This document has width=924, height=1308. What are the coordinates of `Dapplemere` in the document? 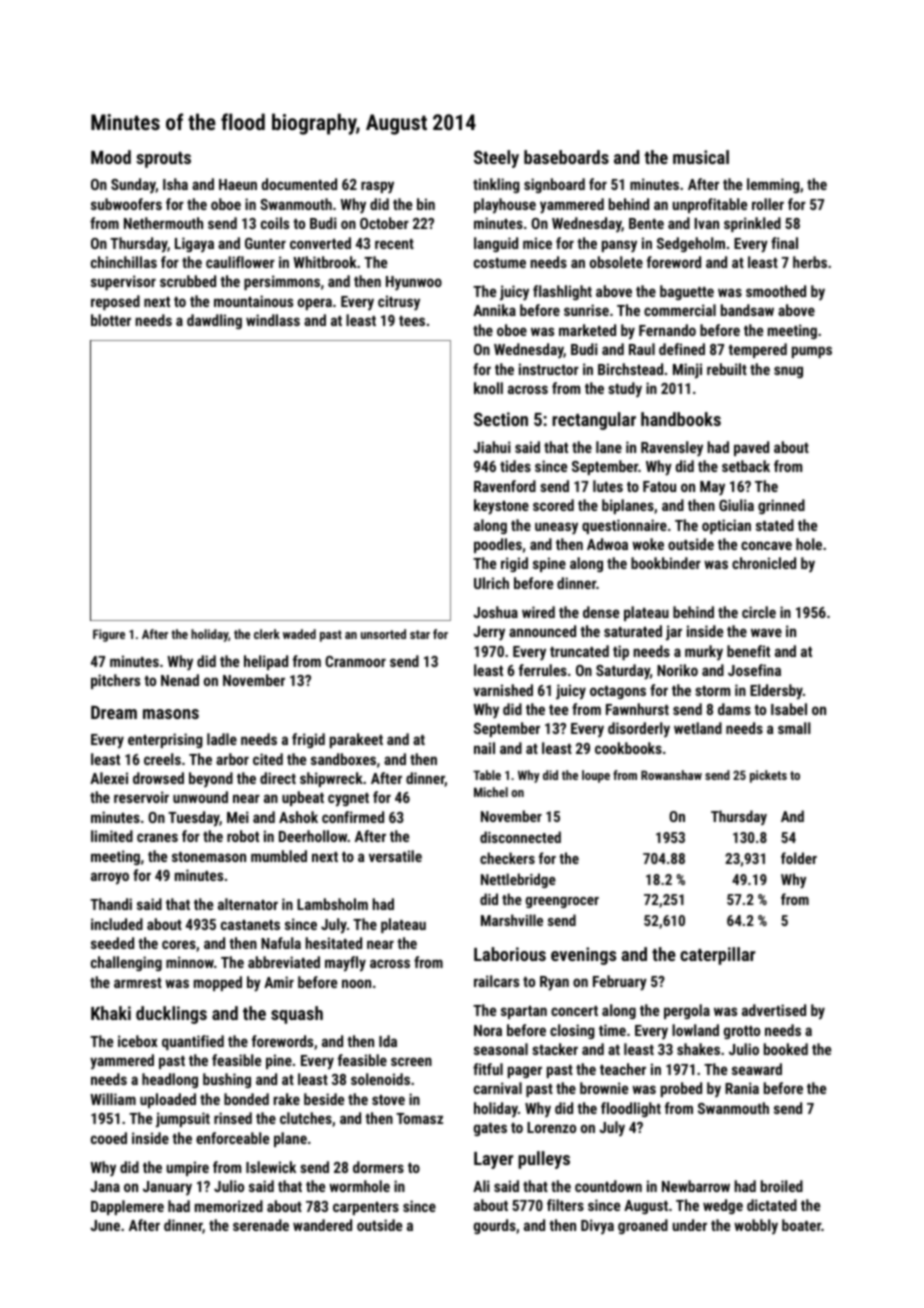 It's located at (127, 1207).
